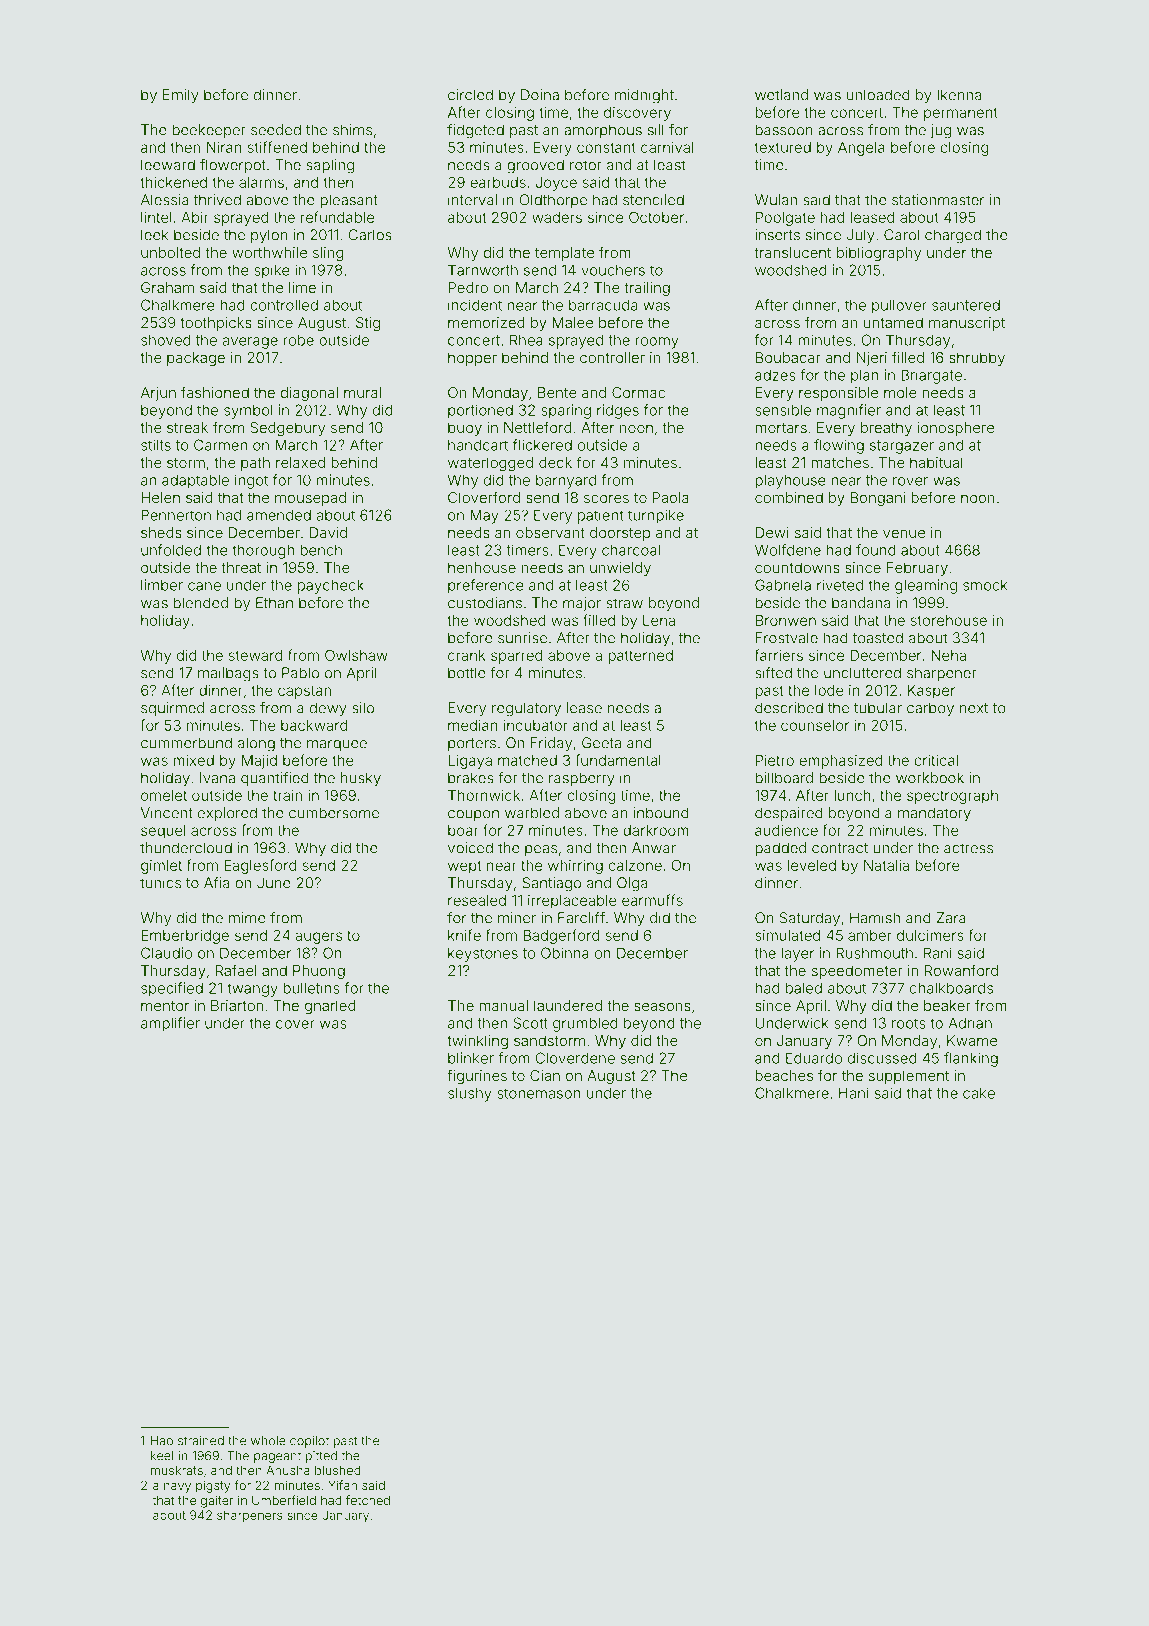  I want to click on Adrian, so click(970, 1023).
